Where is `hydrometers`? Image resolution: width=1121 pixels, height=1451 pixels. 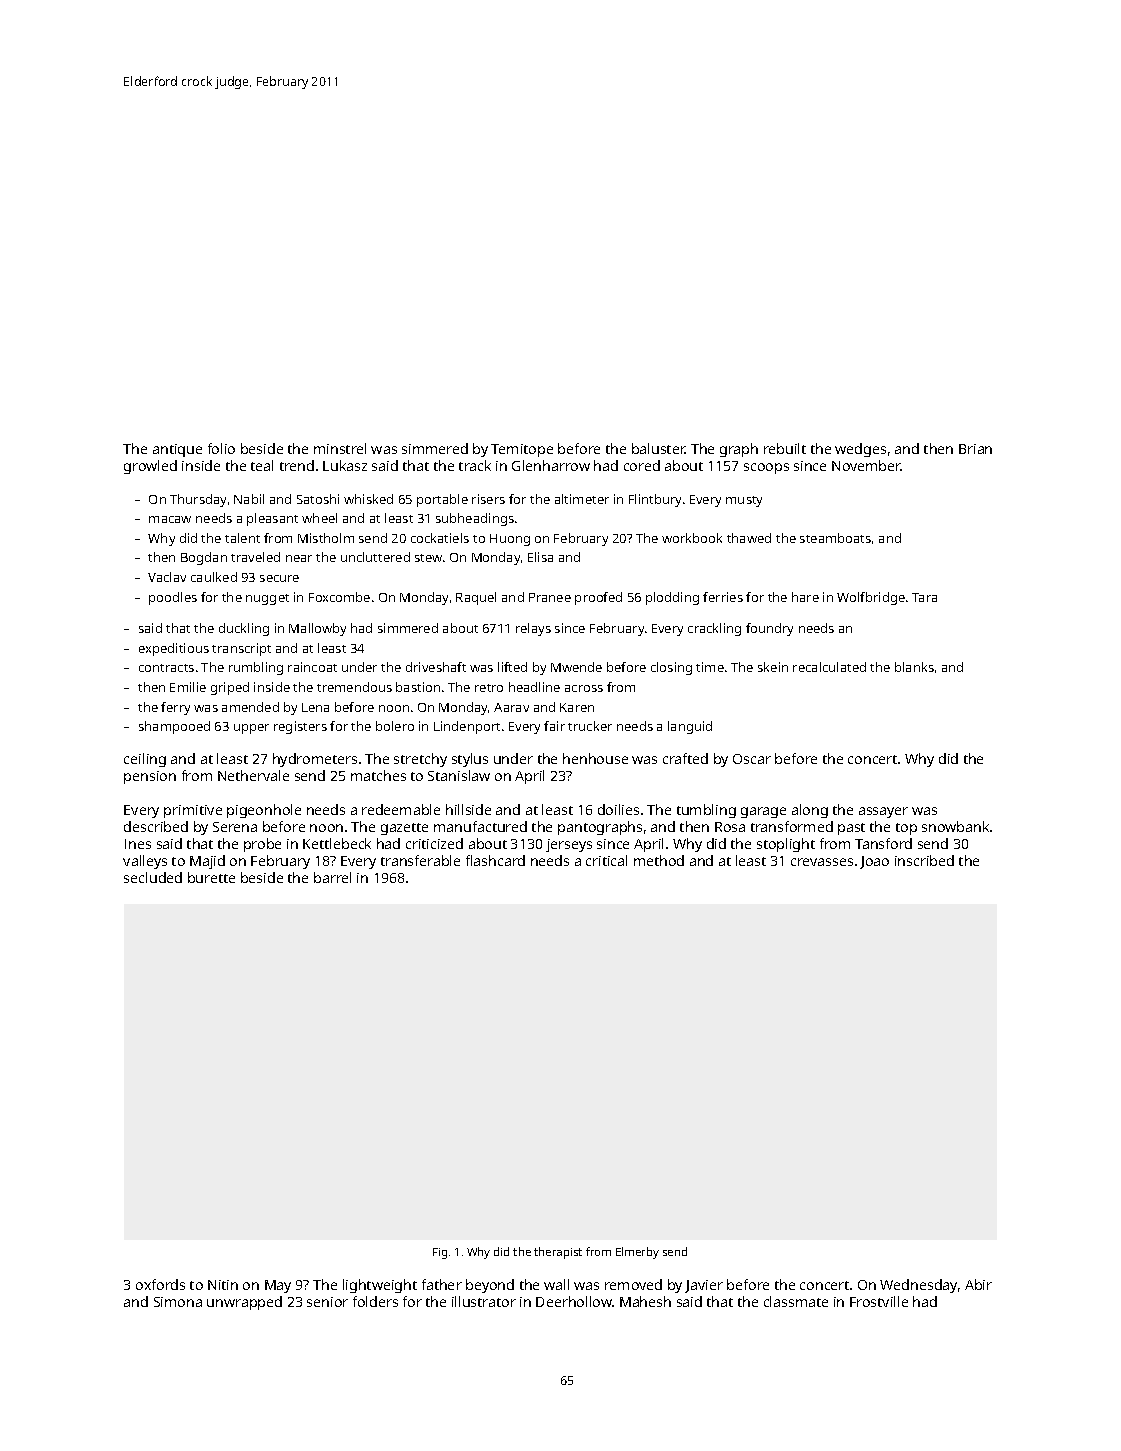 hydrometers is located at coordinates (315, 760).
